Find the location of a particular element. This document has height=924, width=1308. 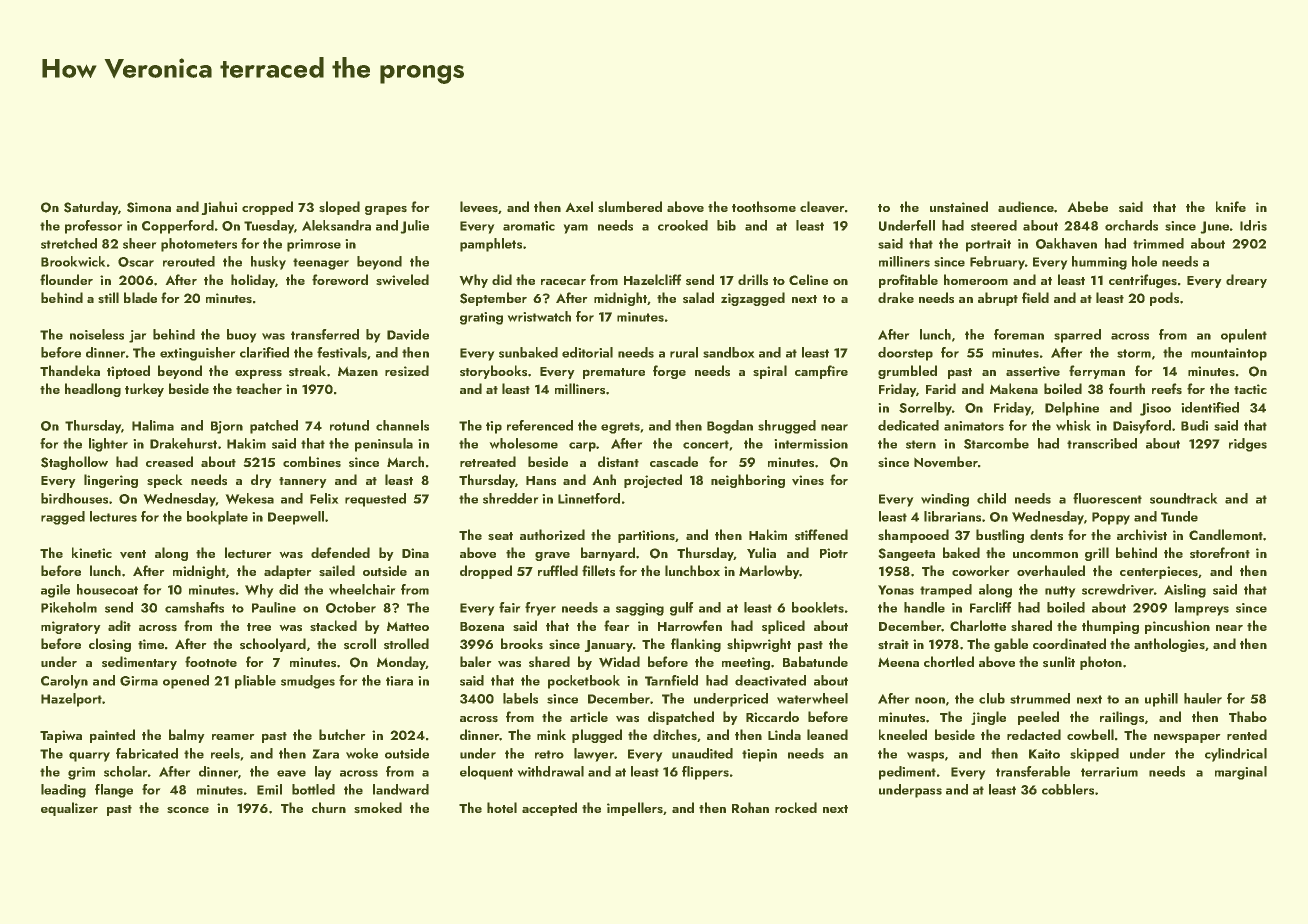

dry is located at coordinates (261, 481).
